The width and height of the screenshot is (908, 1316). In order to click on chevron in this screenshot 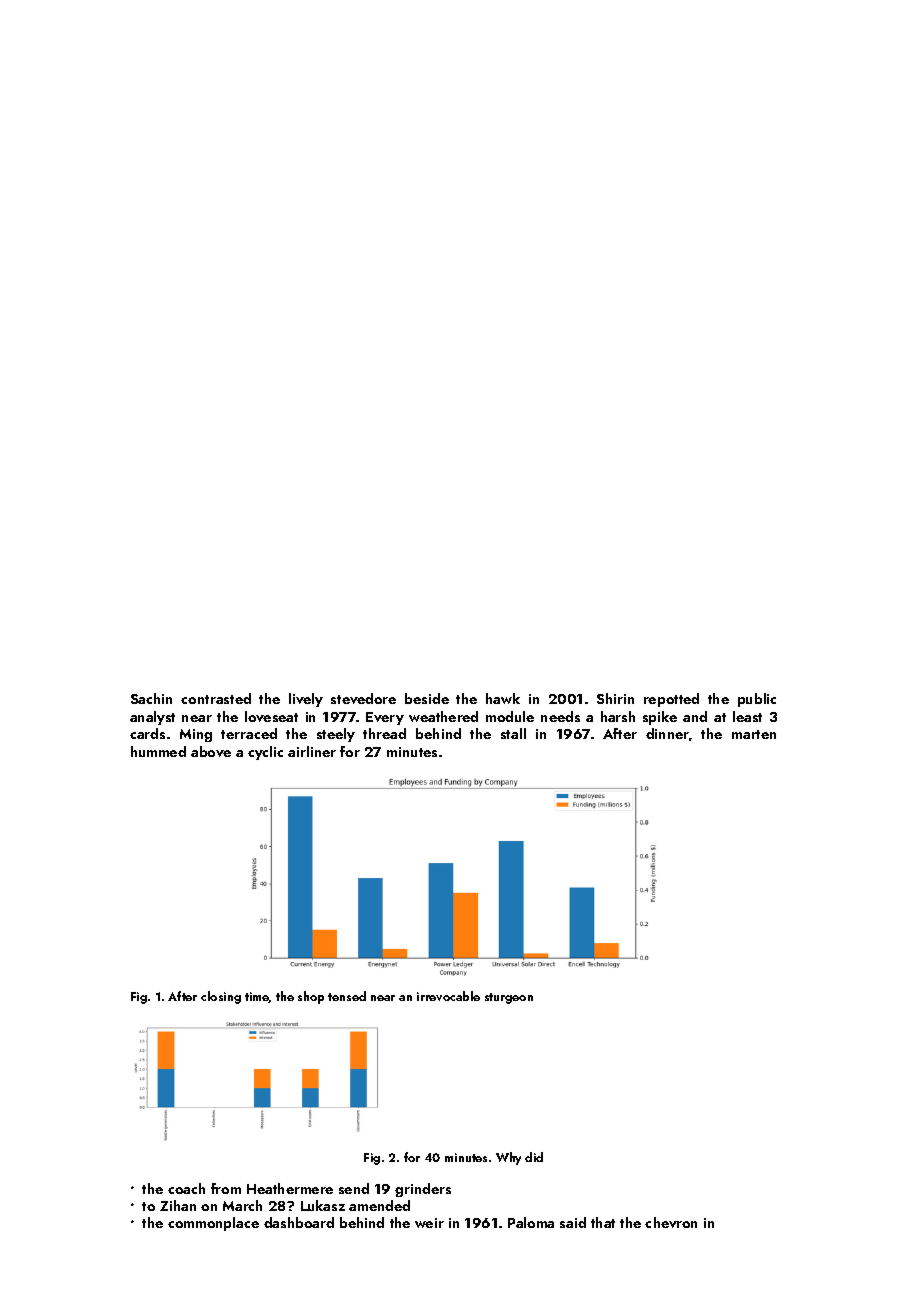, I will do `click(671, 1222)`.
